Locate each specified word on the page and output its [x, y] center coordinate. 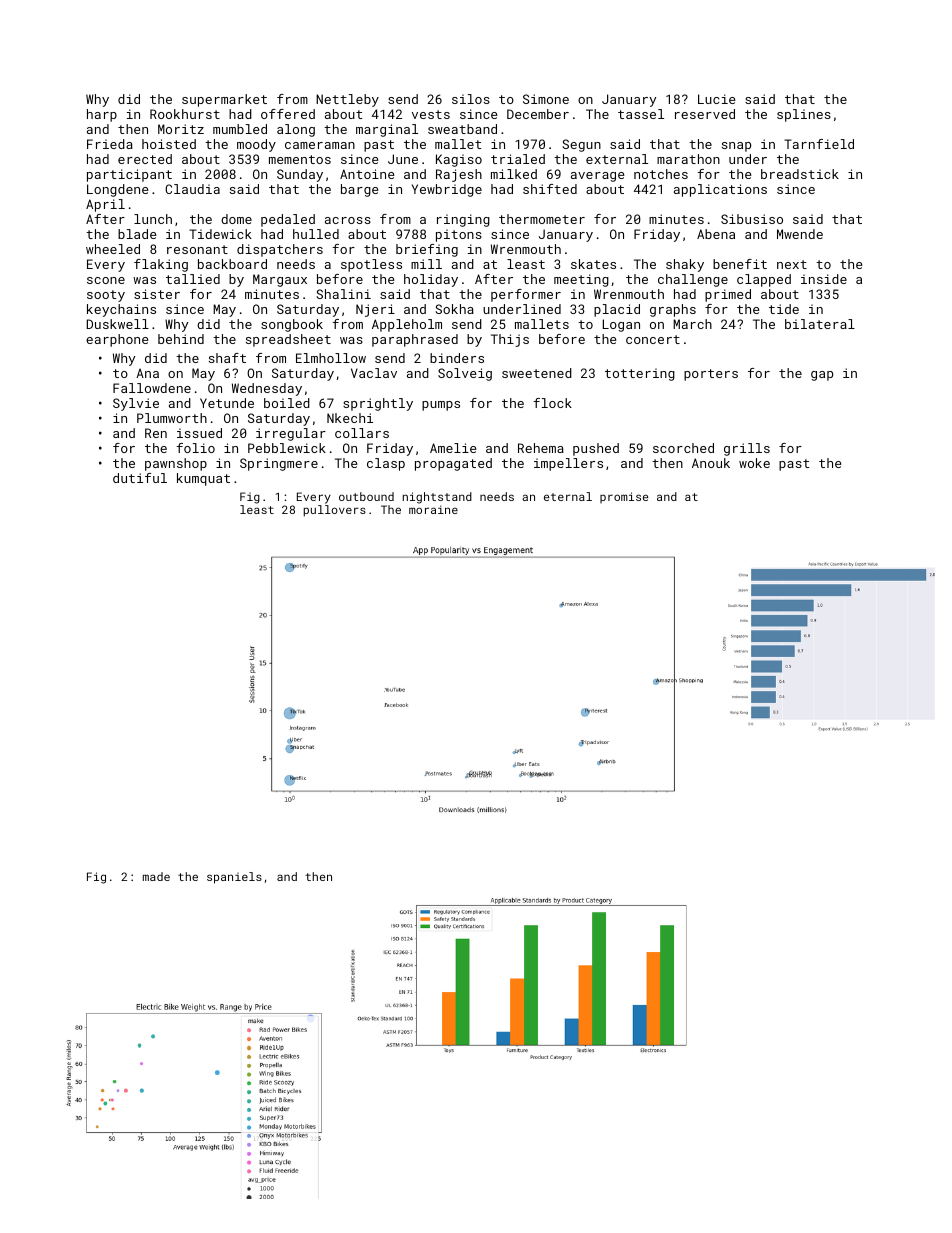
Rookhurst [185, 114]
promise [624, 497]
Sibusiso [752, 219]
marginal [387, 130]
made [156, 876]
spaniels [234, 878]
